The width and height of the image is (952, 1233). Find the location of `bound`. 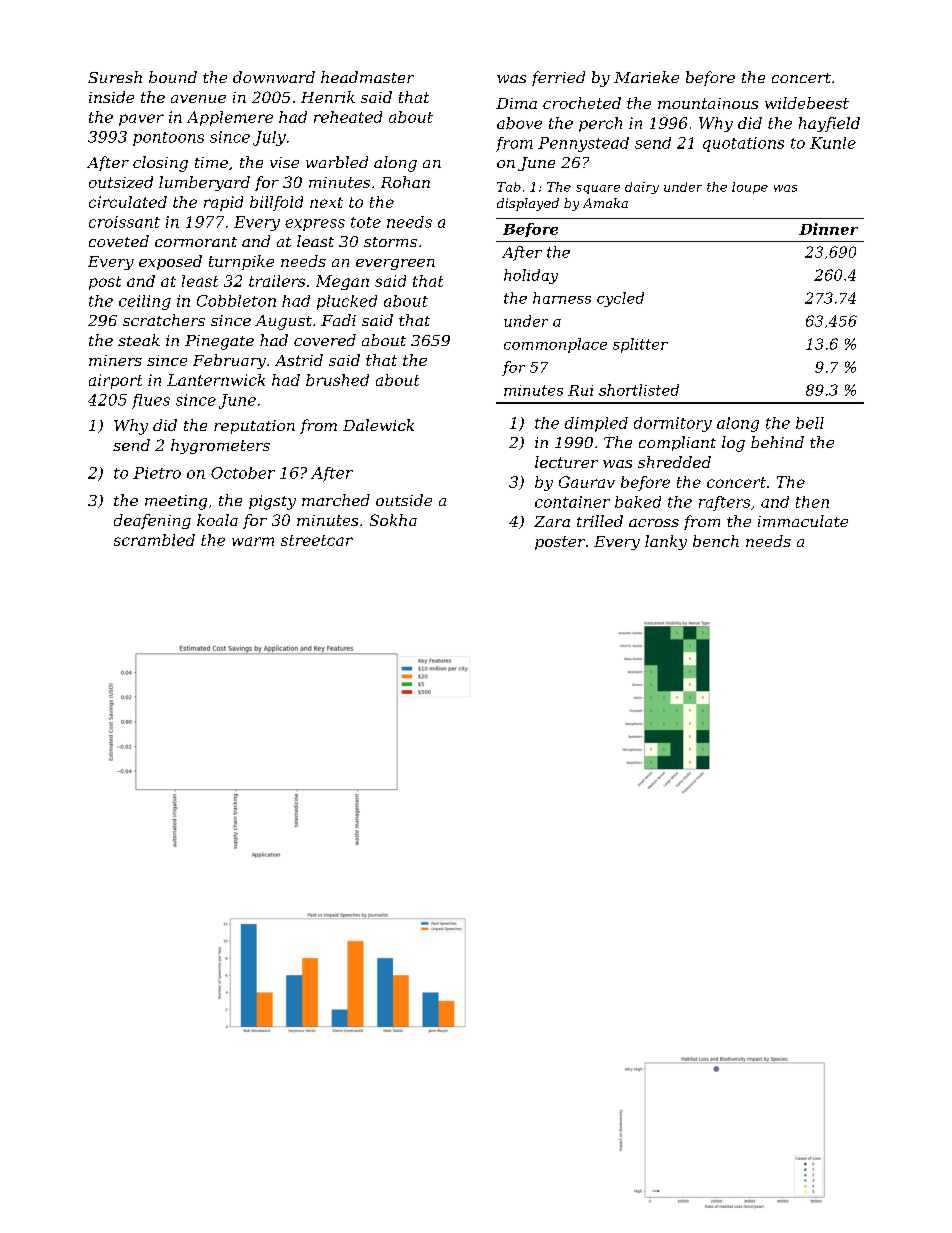

bound is located at coordinates (173, 77).
